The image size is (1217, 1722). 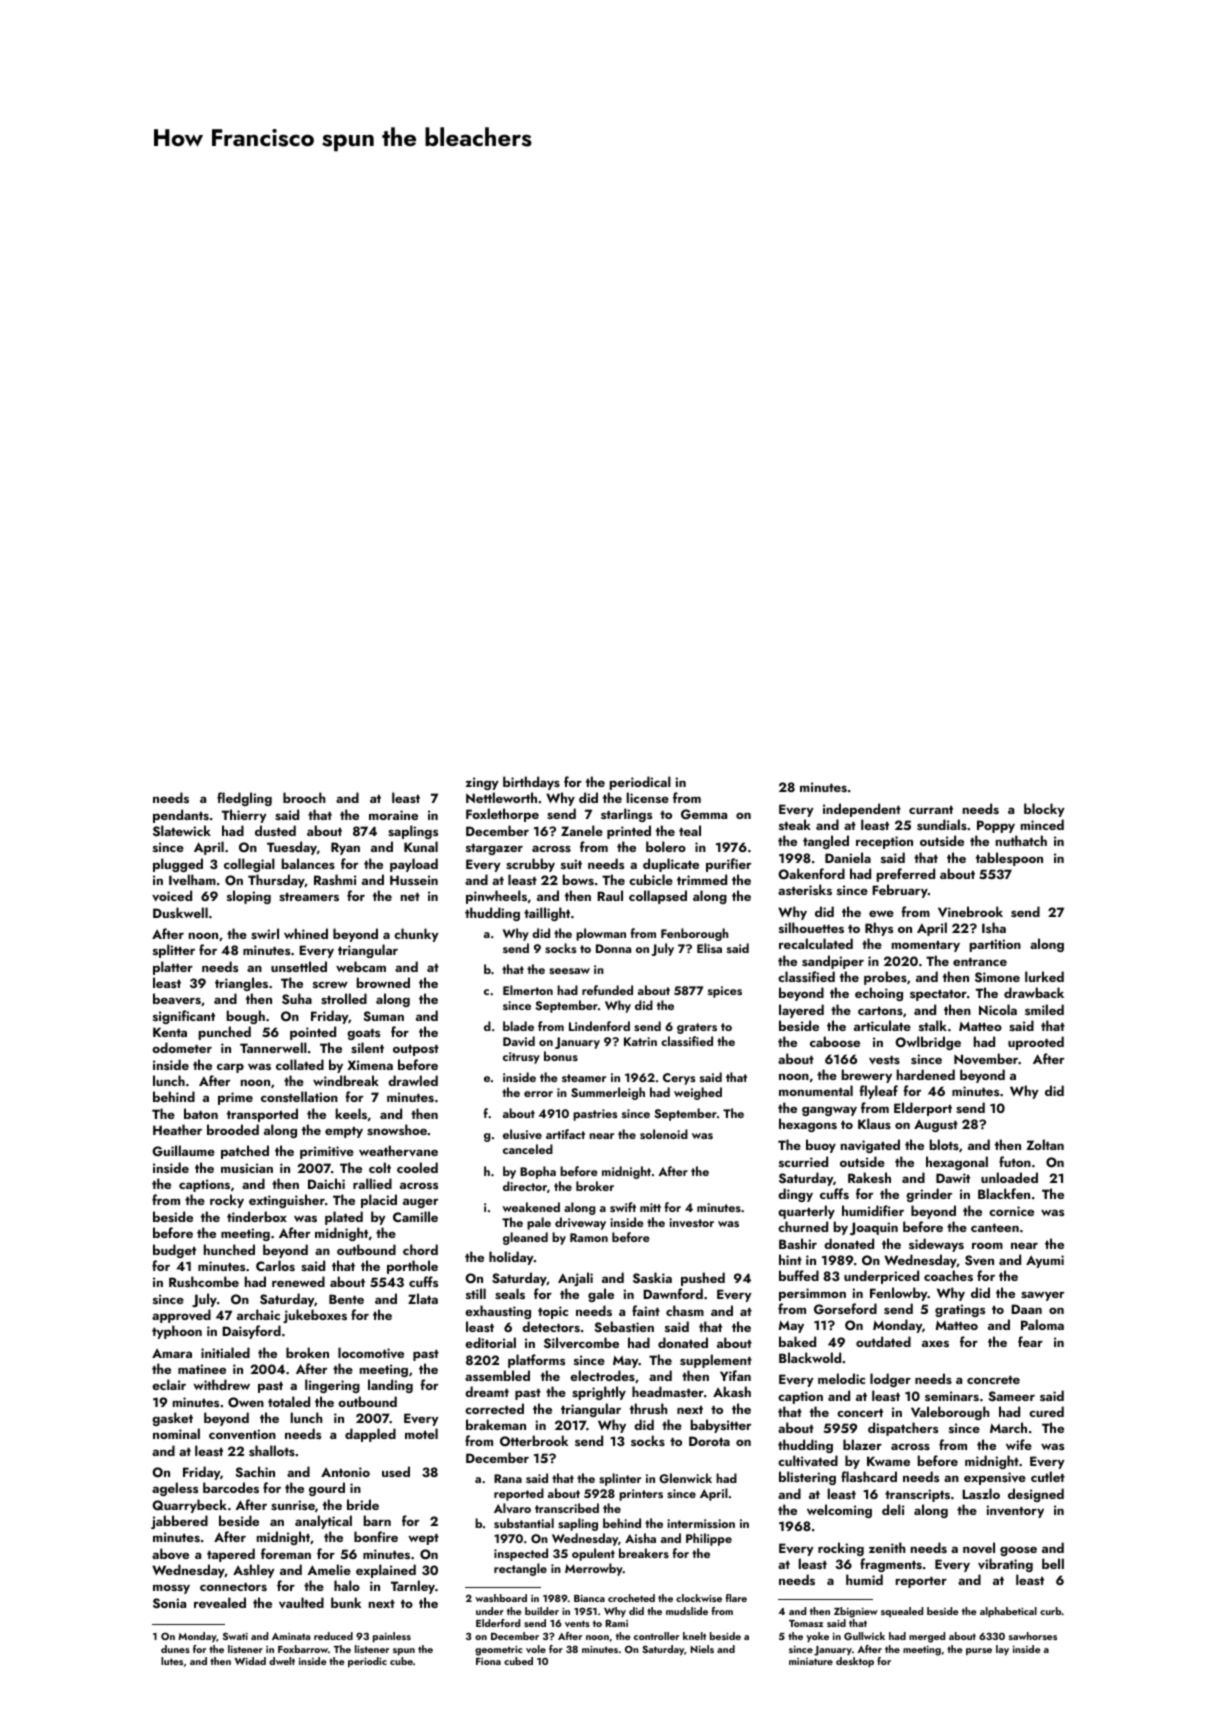 What do you see at coordinates (233, 1586) in the screenshot?
I see `connectors` at bounding box center [233, 1586].
